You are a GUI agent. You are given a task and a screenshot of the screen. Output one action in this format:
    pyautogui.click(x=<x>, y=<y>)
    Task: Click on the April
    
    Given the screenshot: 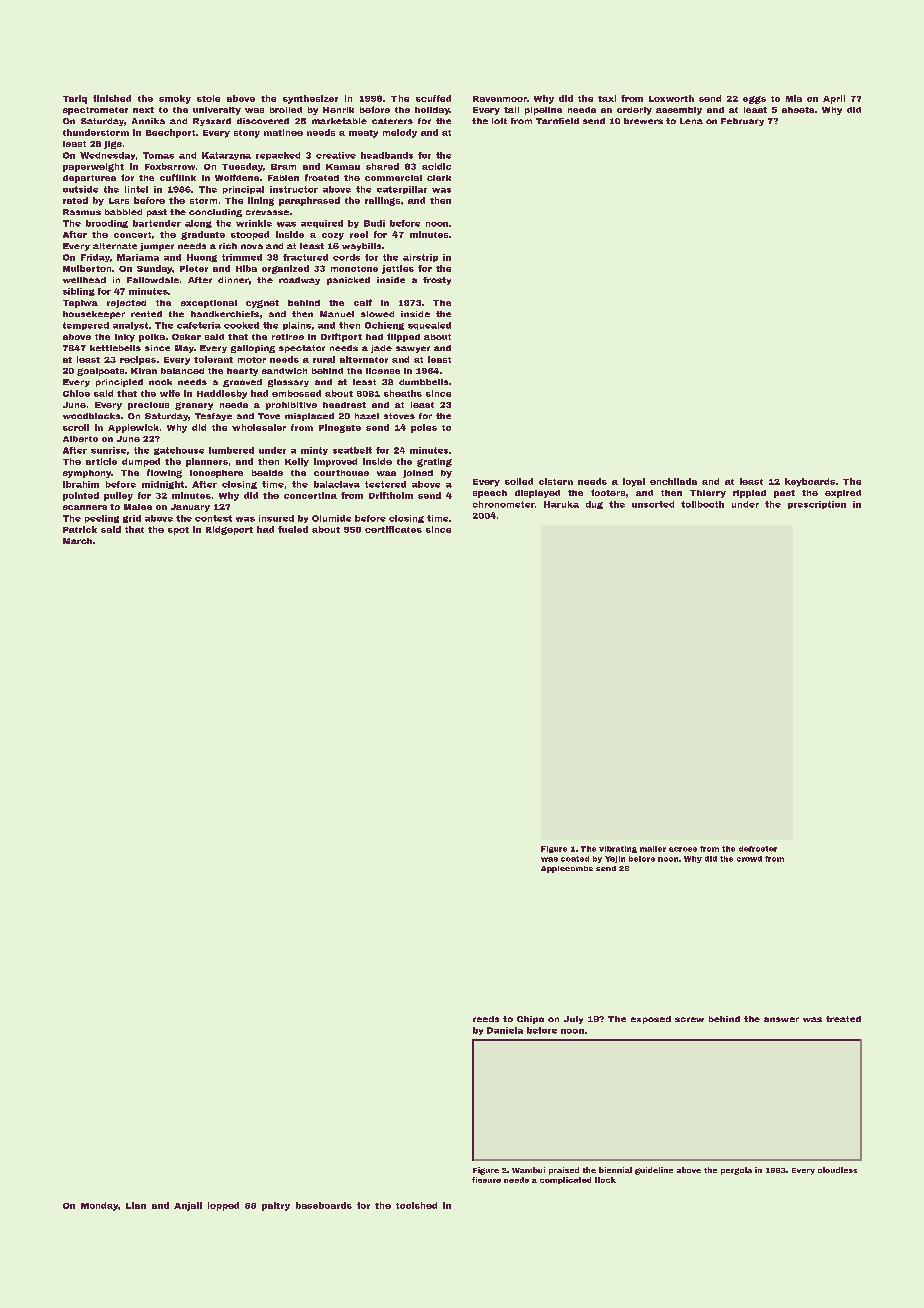 What is the action you would take?
    pyautogui.click(x=834, y=99)
